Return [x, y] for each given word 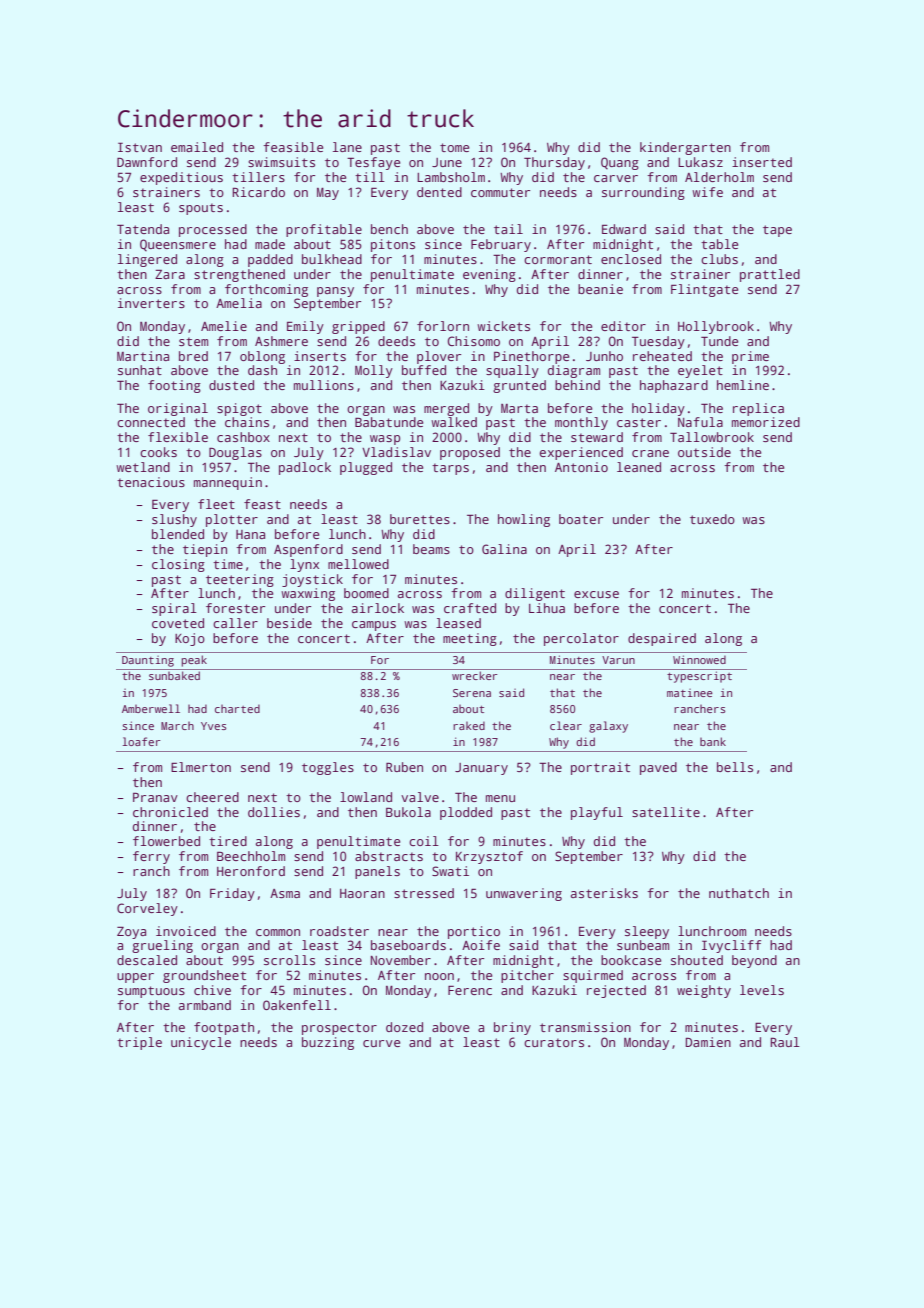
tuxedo [712, 519]
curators [554, 1042]
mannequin [228, 483]
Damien [708, 1042]
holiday [658, 409]
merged [446, 409]
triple [139, 1043]
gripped [358, 327]
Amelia [239, 303]
